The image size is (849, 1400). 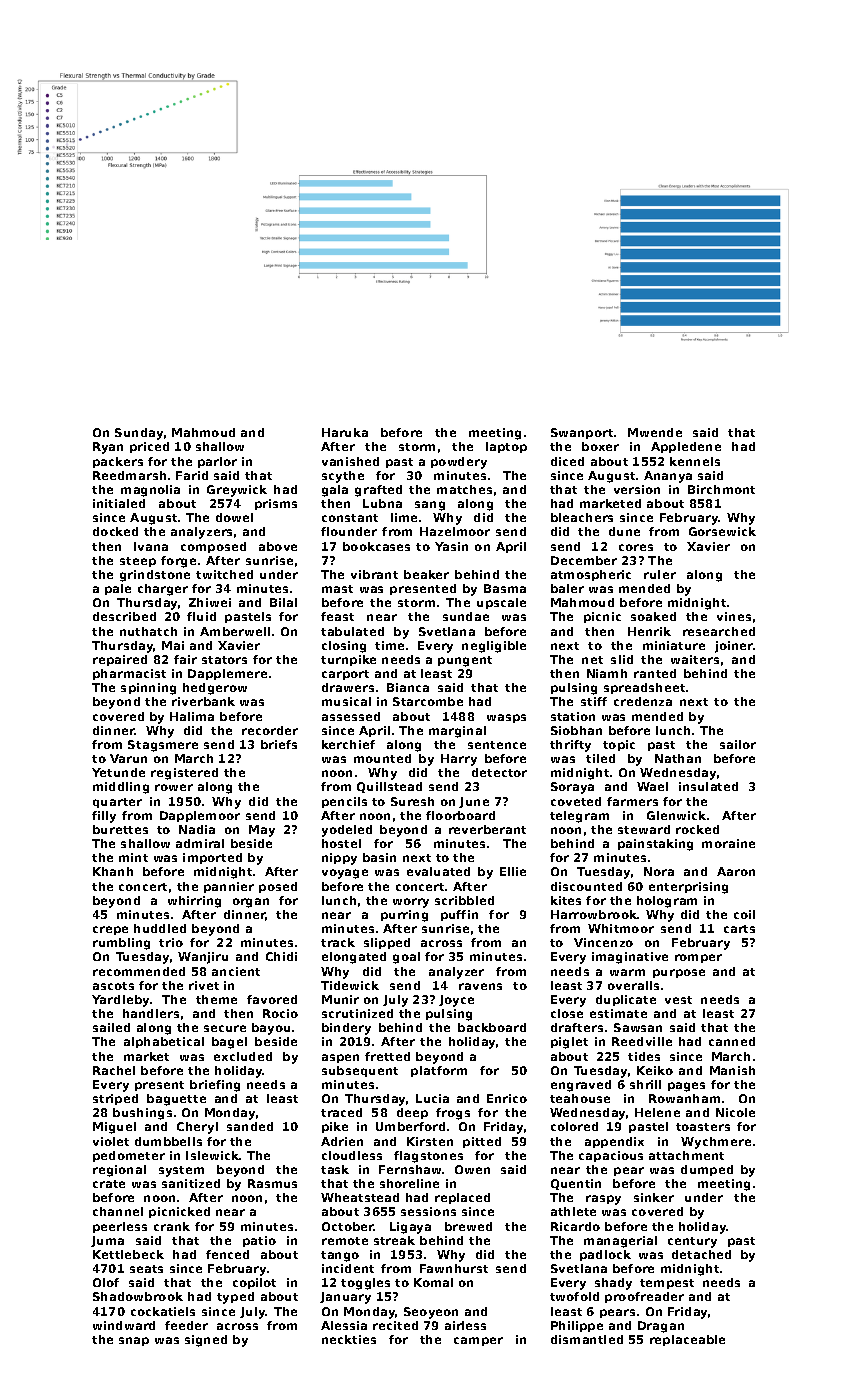 What do you see at coordinates (345, 432) in the screenshot?
I see `Haruka` at bounding box center [345, 432].
